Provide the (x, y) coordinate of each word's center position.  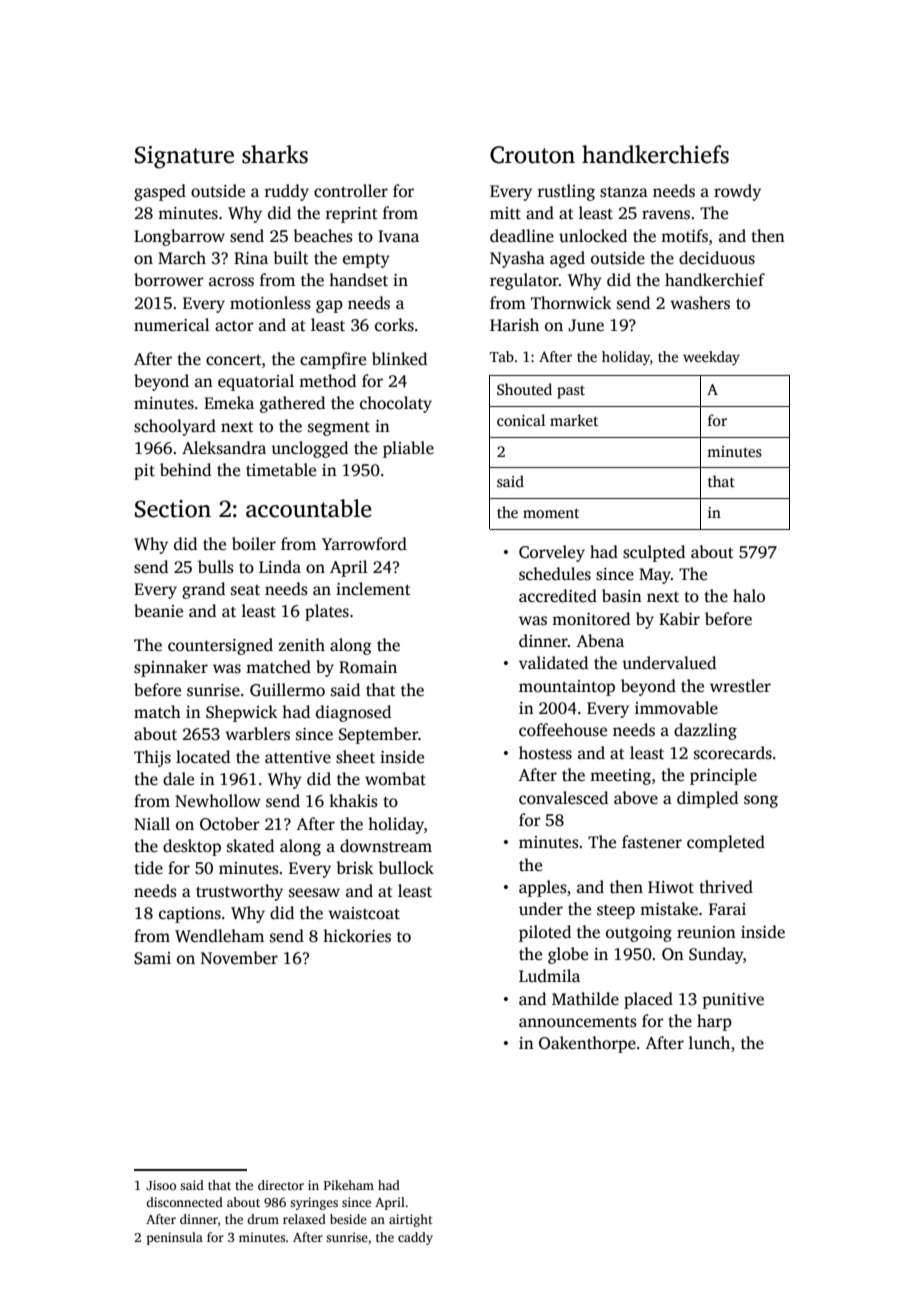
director (281, 1185)
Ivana (398, 236)
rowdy (737, 192)
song (761, 801)
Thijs (152, 758)
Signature (184, 157)
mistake (669, 909)
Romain (368, 667)
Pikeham (349, 1185)
